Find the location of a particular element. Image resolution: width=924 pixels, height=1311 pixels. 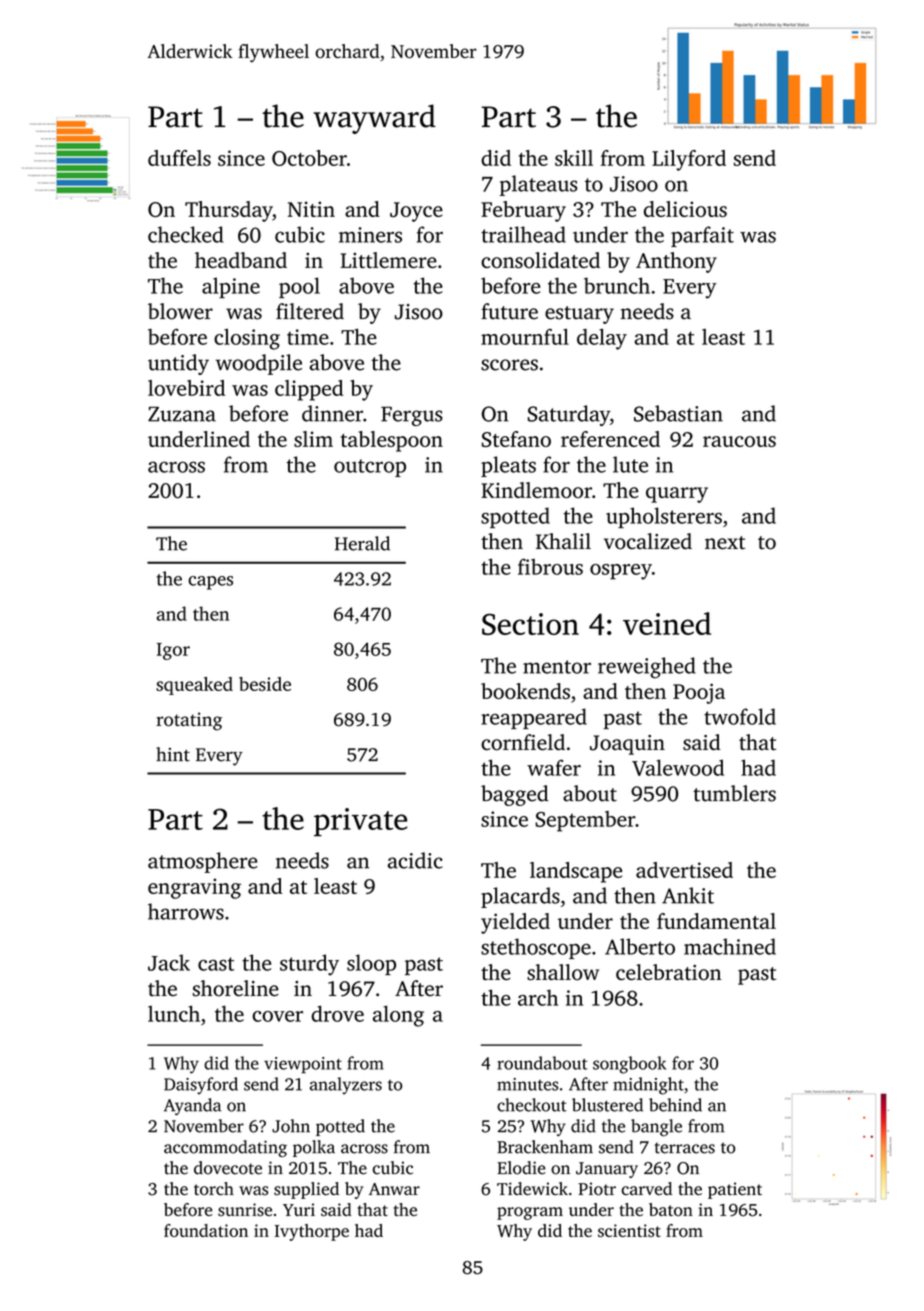

shallow is located at coordinates (563, 972).
